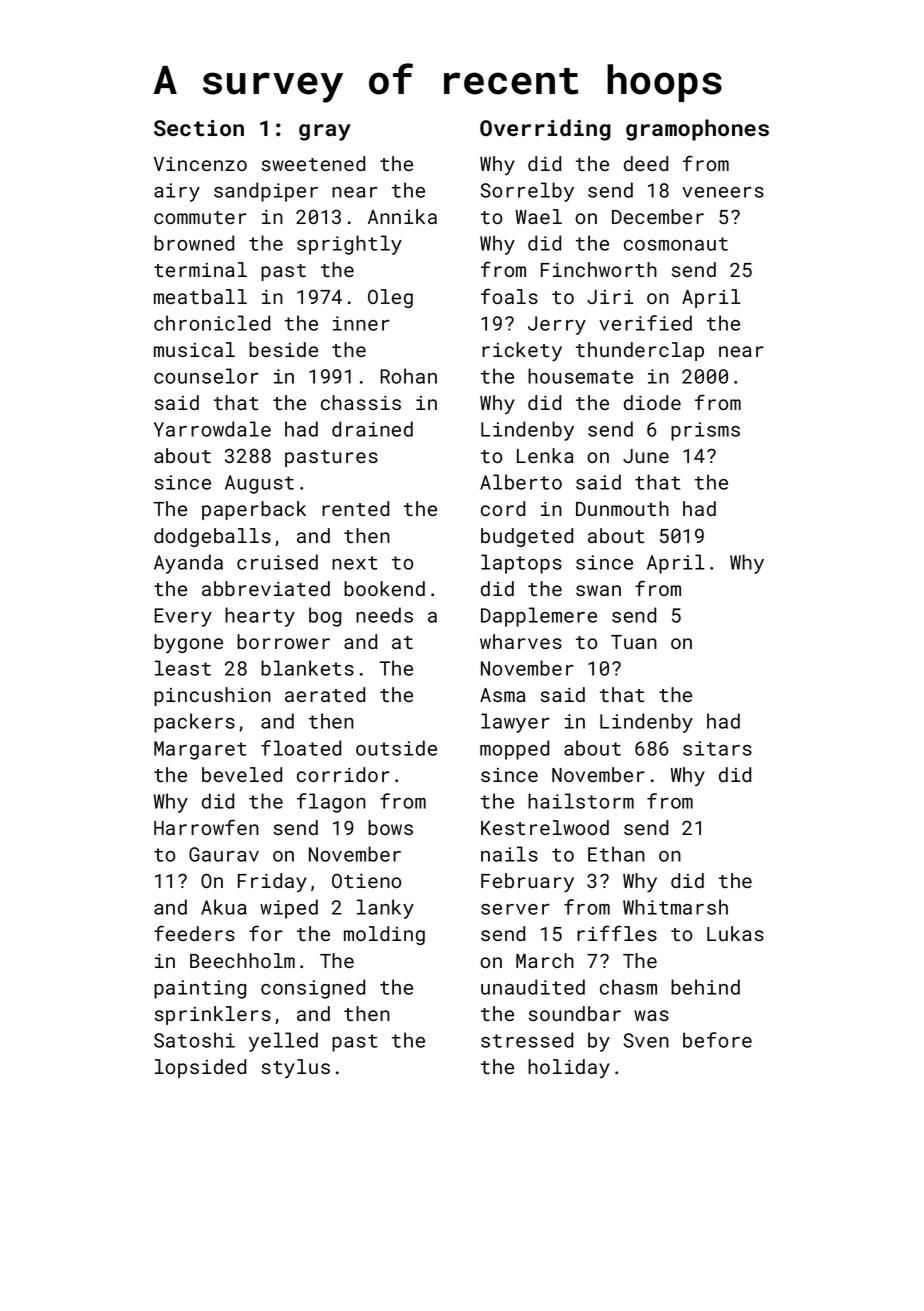 The width and height of the screenshot is (924, 1311). Describe the element at coordinates (717, 748) in the screenshot. I see `sitars` at that location.
